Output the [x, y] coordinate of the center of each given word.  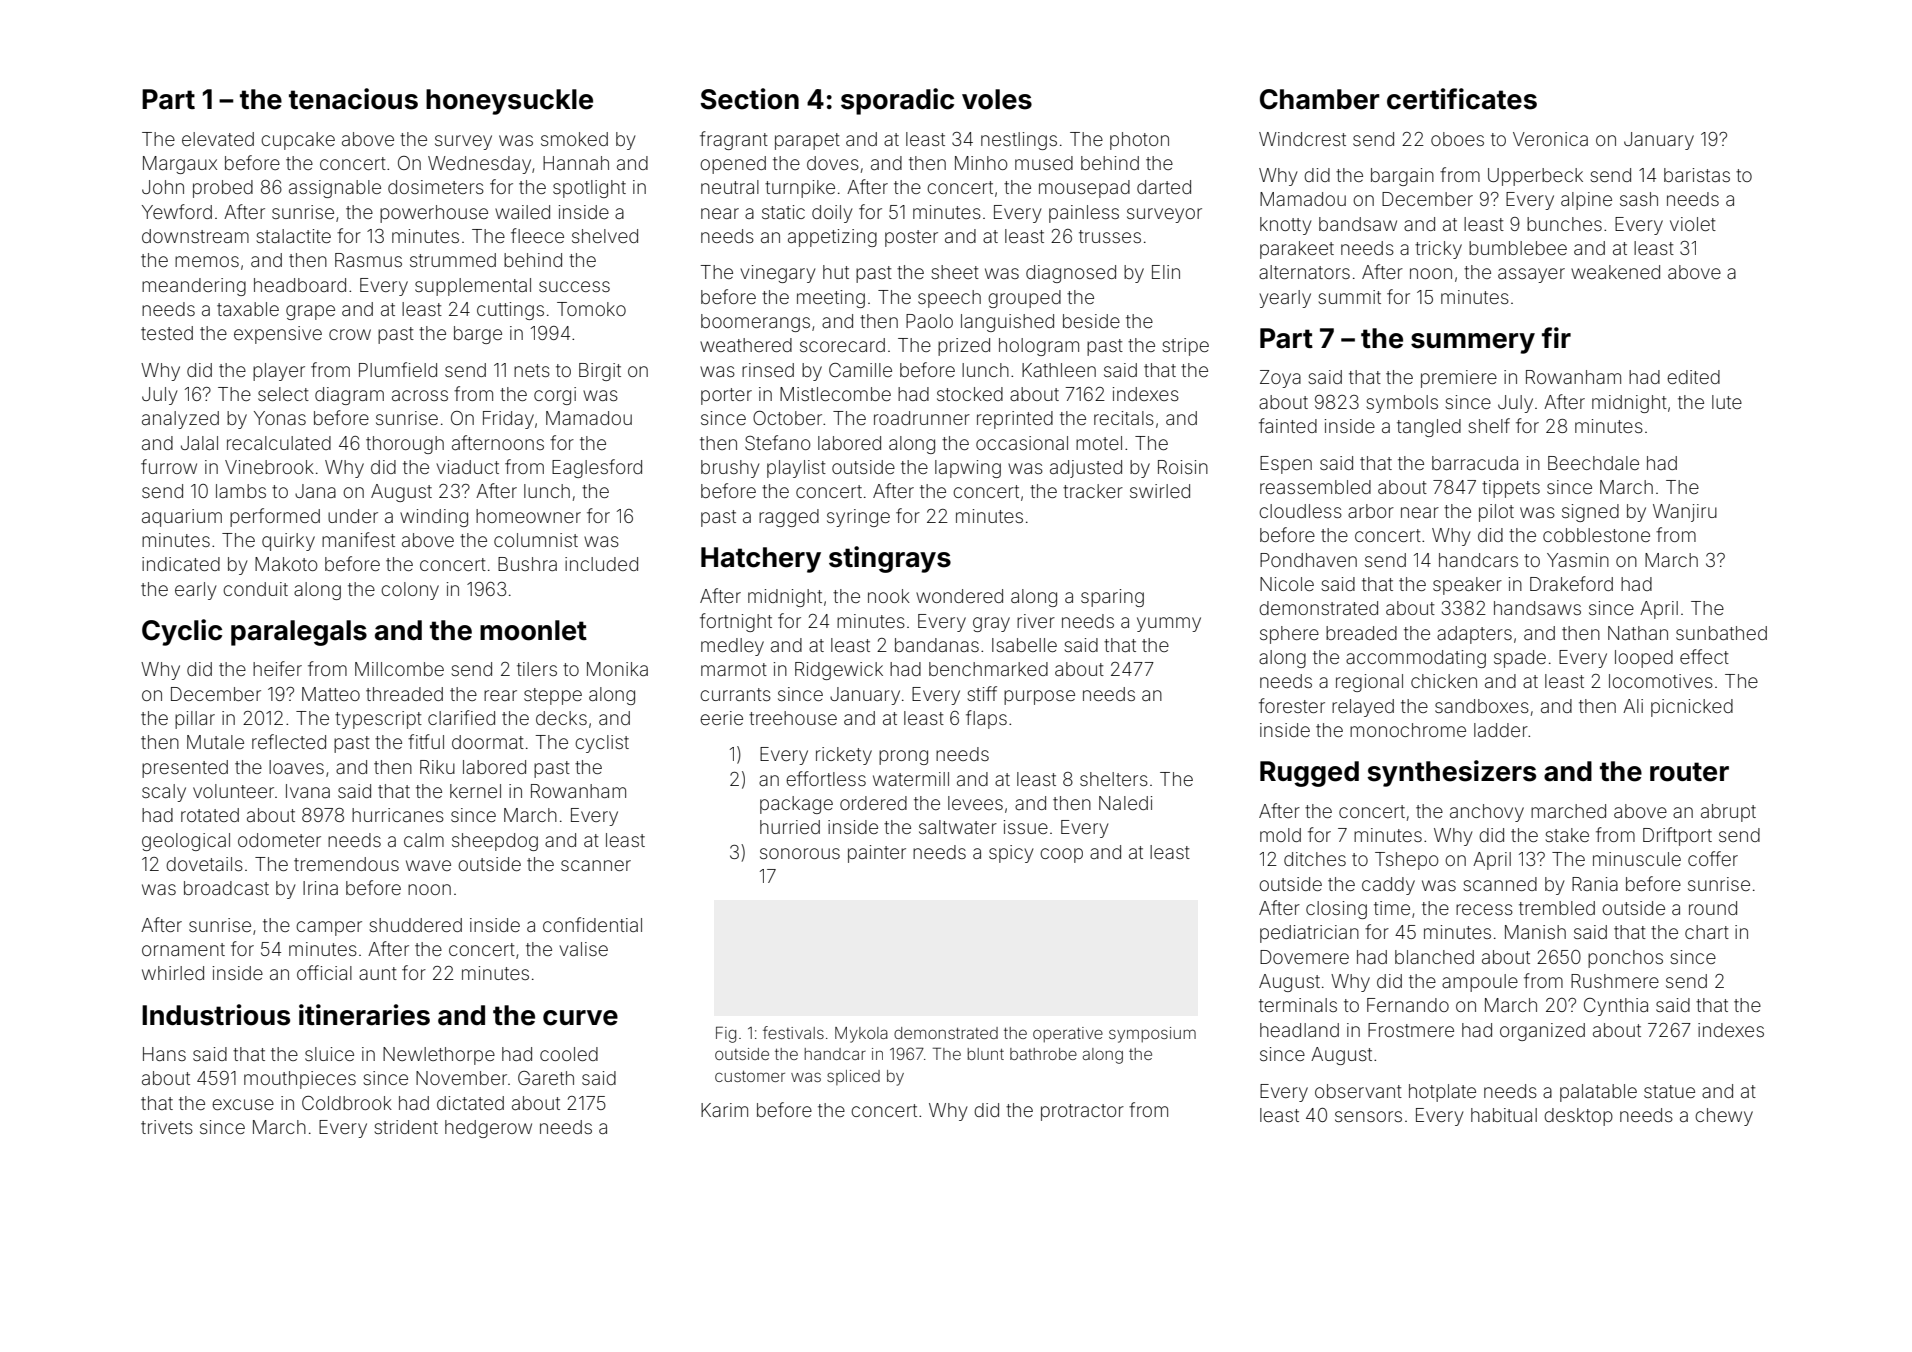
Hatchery [761, 560]
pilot [1496, 513]
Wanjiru [1685, 513]
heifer [277, 668]
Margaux [180, 165]
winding [434, 518]
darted [1164, 187]
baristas [1697, 175]
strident [406, 1127]
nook [889, 596]
